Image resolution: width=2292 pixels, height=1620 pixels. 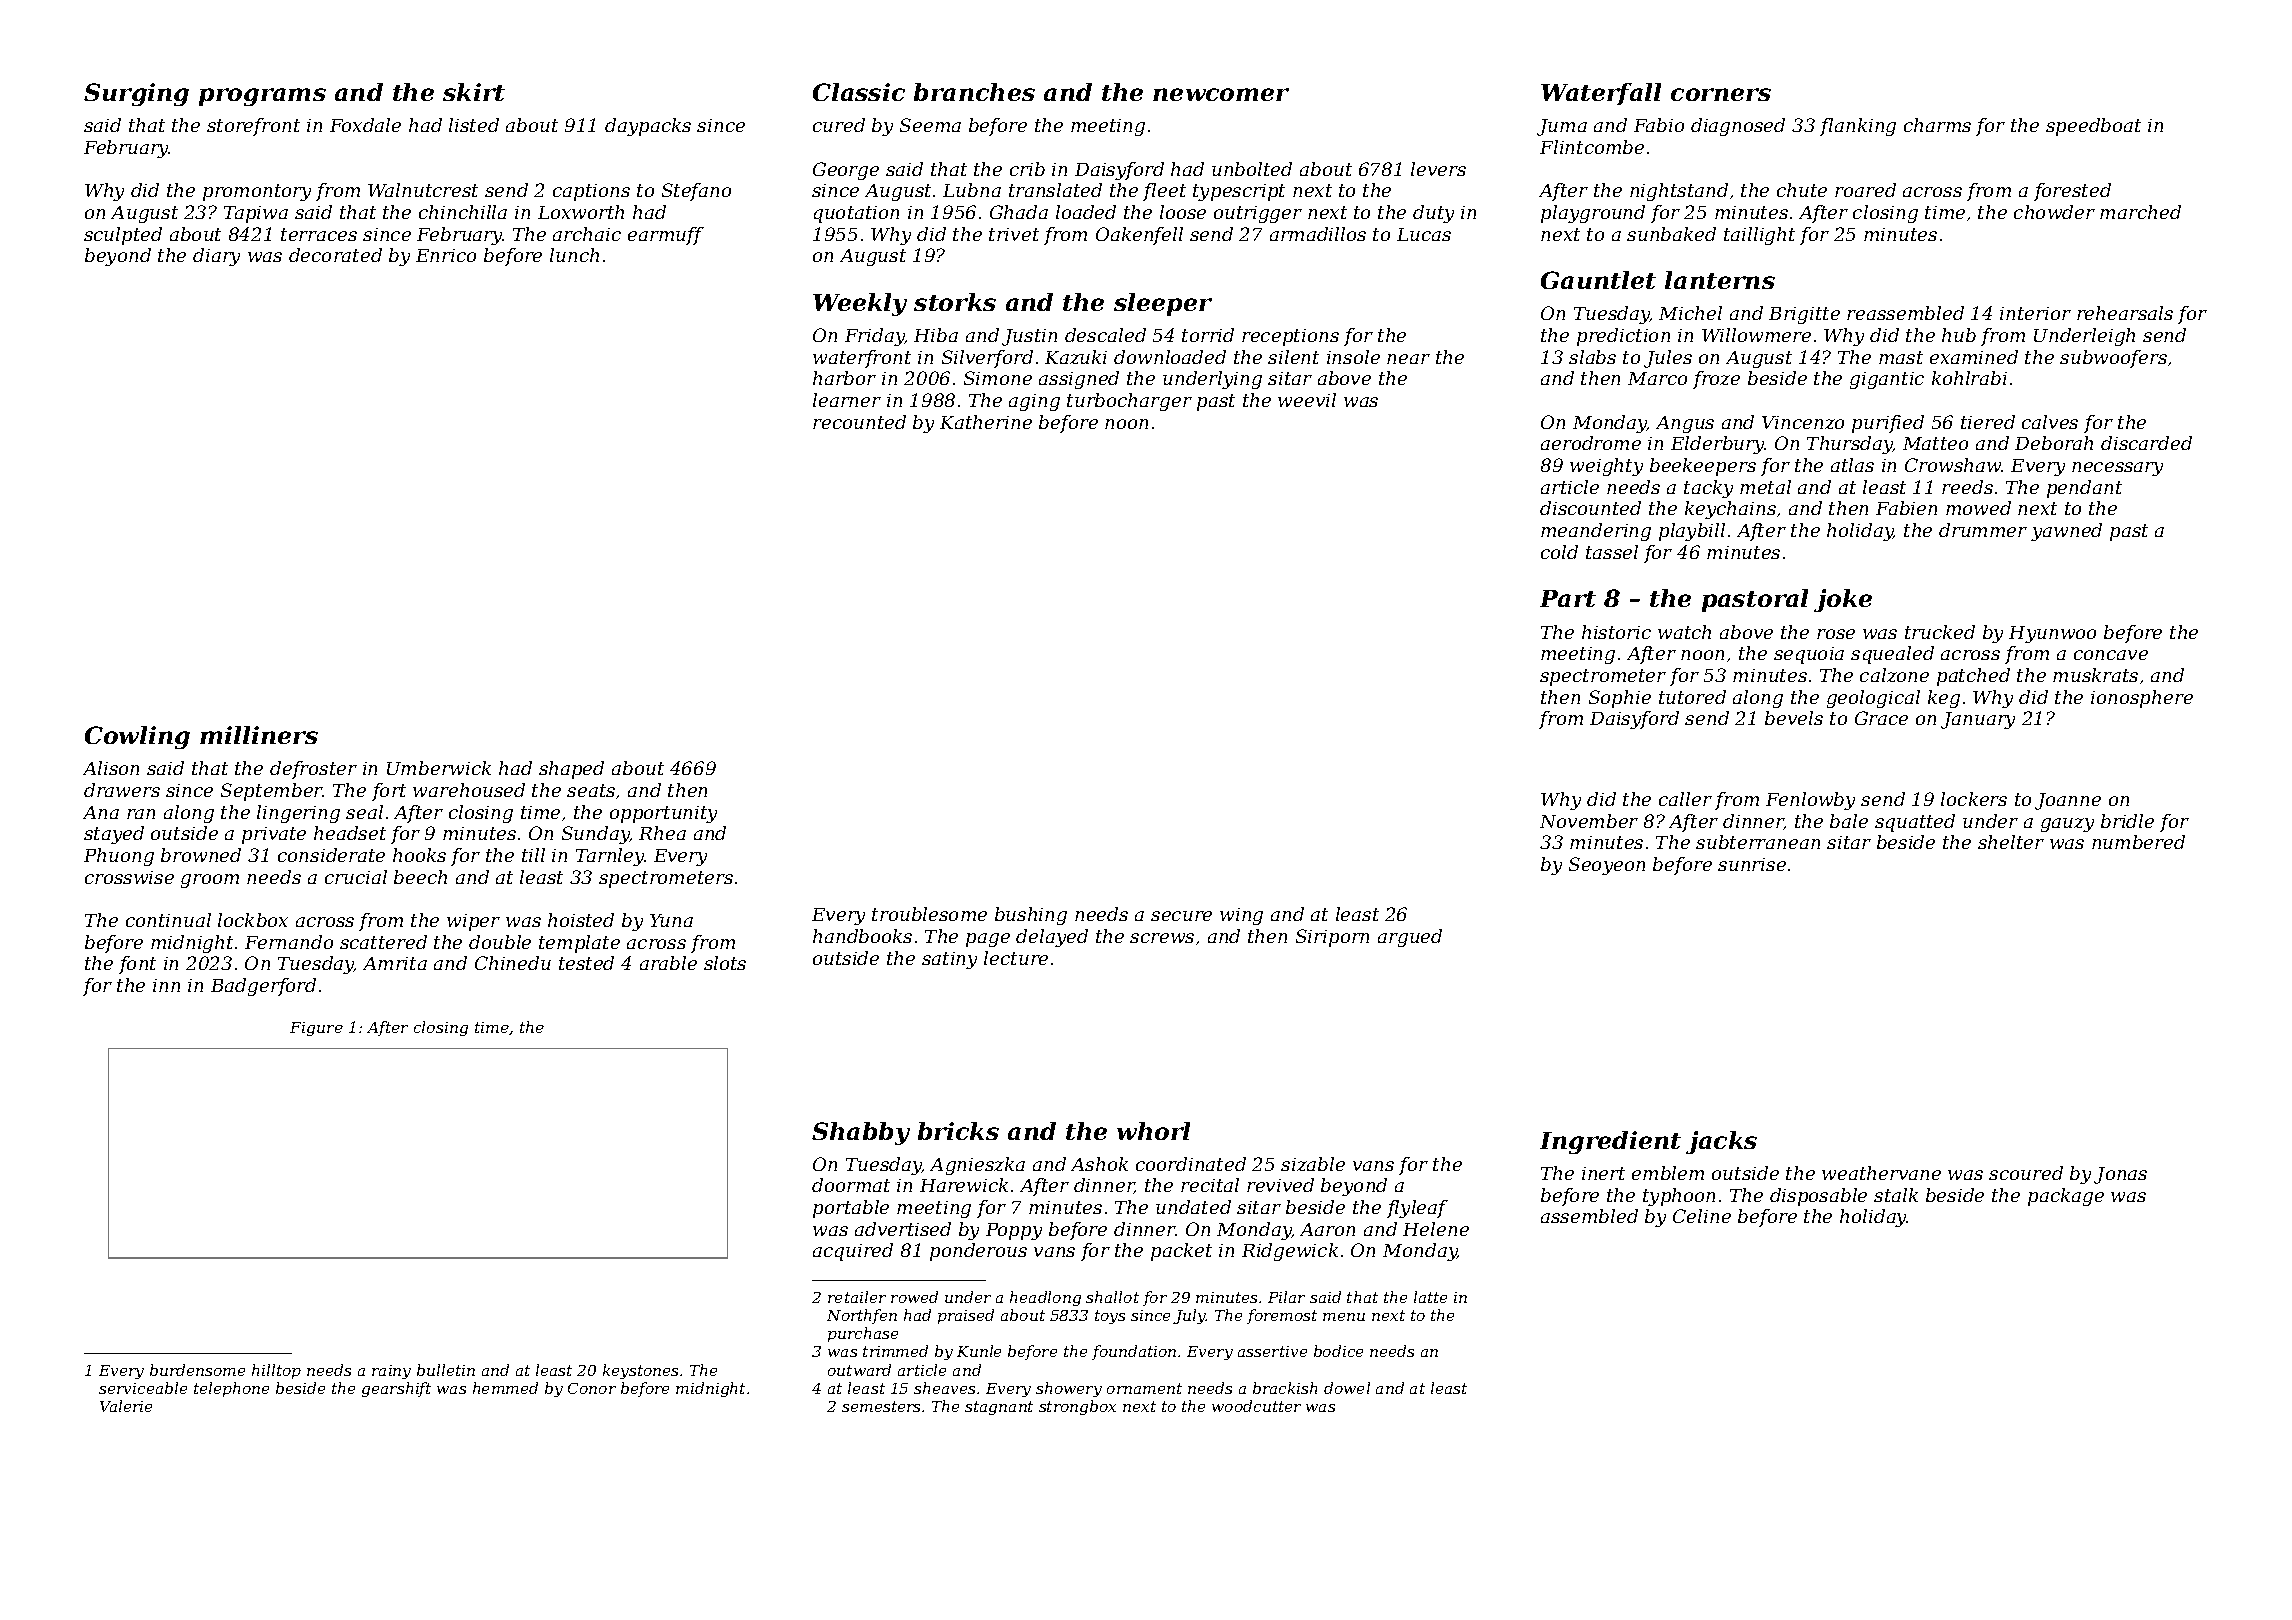 What do you see at coordinates (446, 1370) in the screenshot?
I see `bulletin` at bounding box center [446, 1370].
